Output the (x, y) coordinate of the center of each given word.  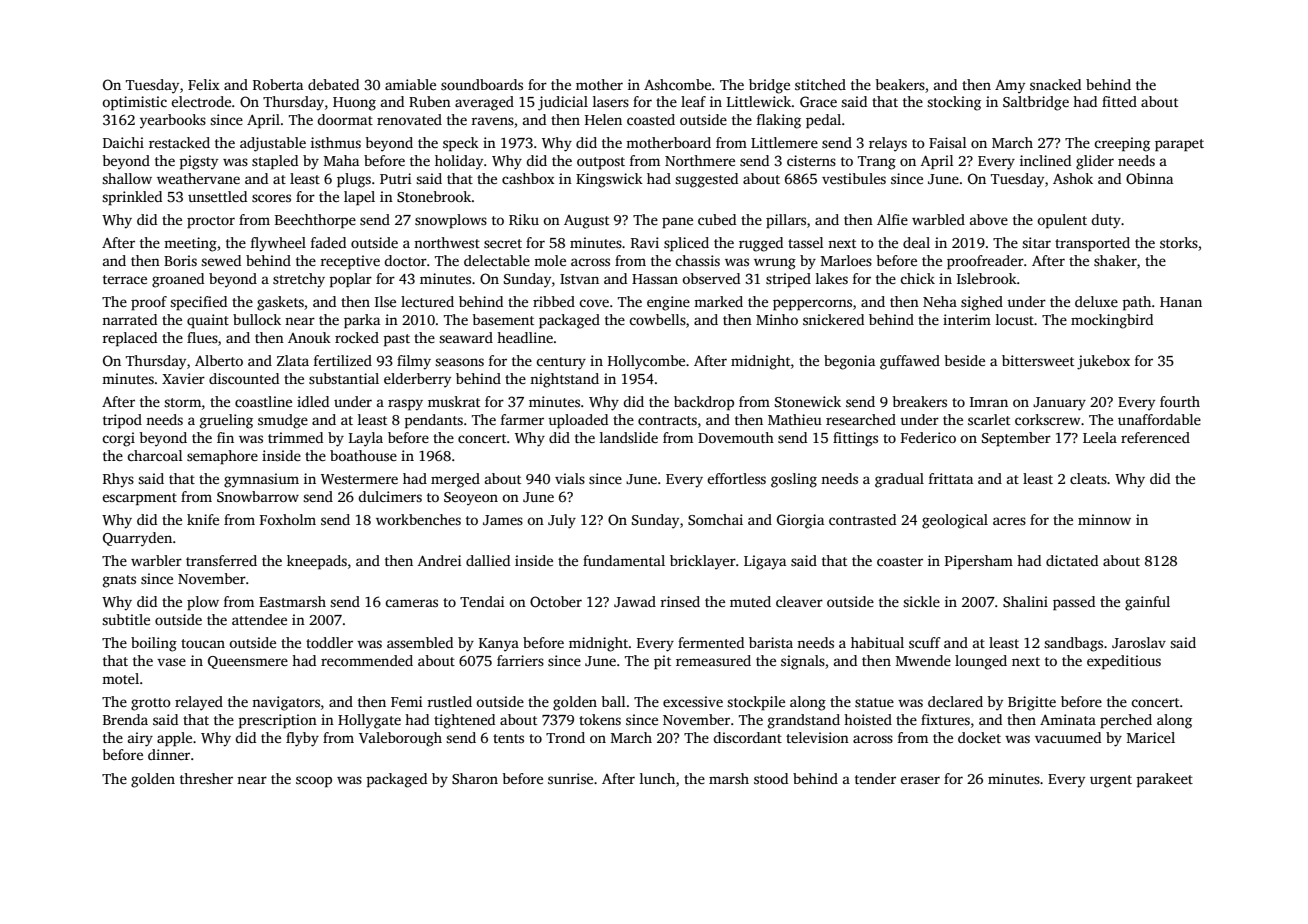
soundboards (482, 84)
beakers (900, 84)
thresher (206, 778)
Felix (204, 84)
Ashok (1073, 178)
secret (503, 243)
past (397, 340)
